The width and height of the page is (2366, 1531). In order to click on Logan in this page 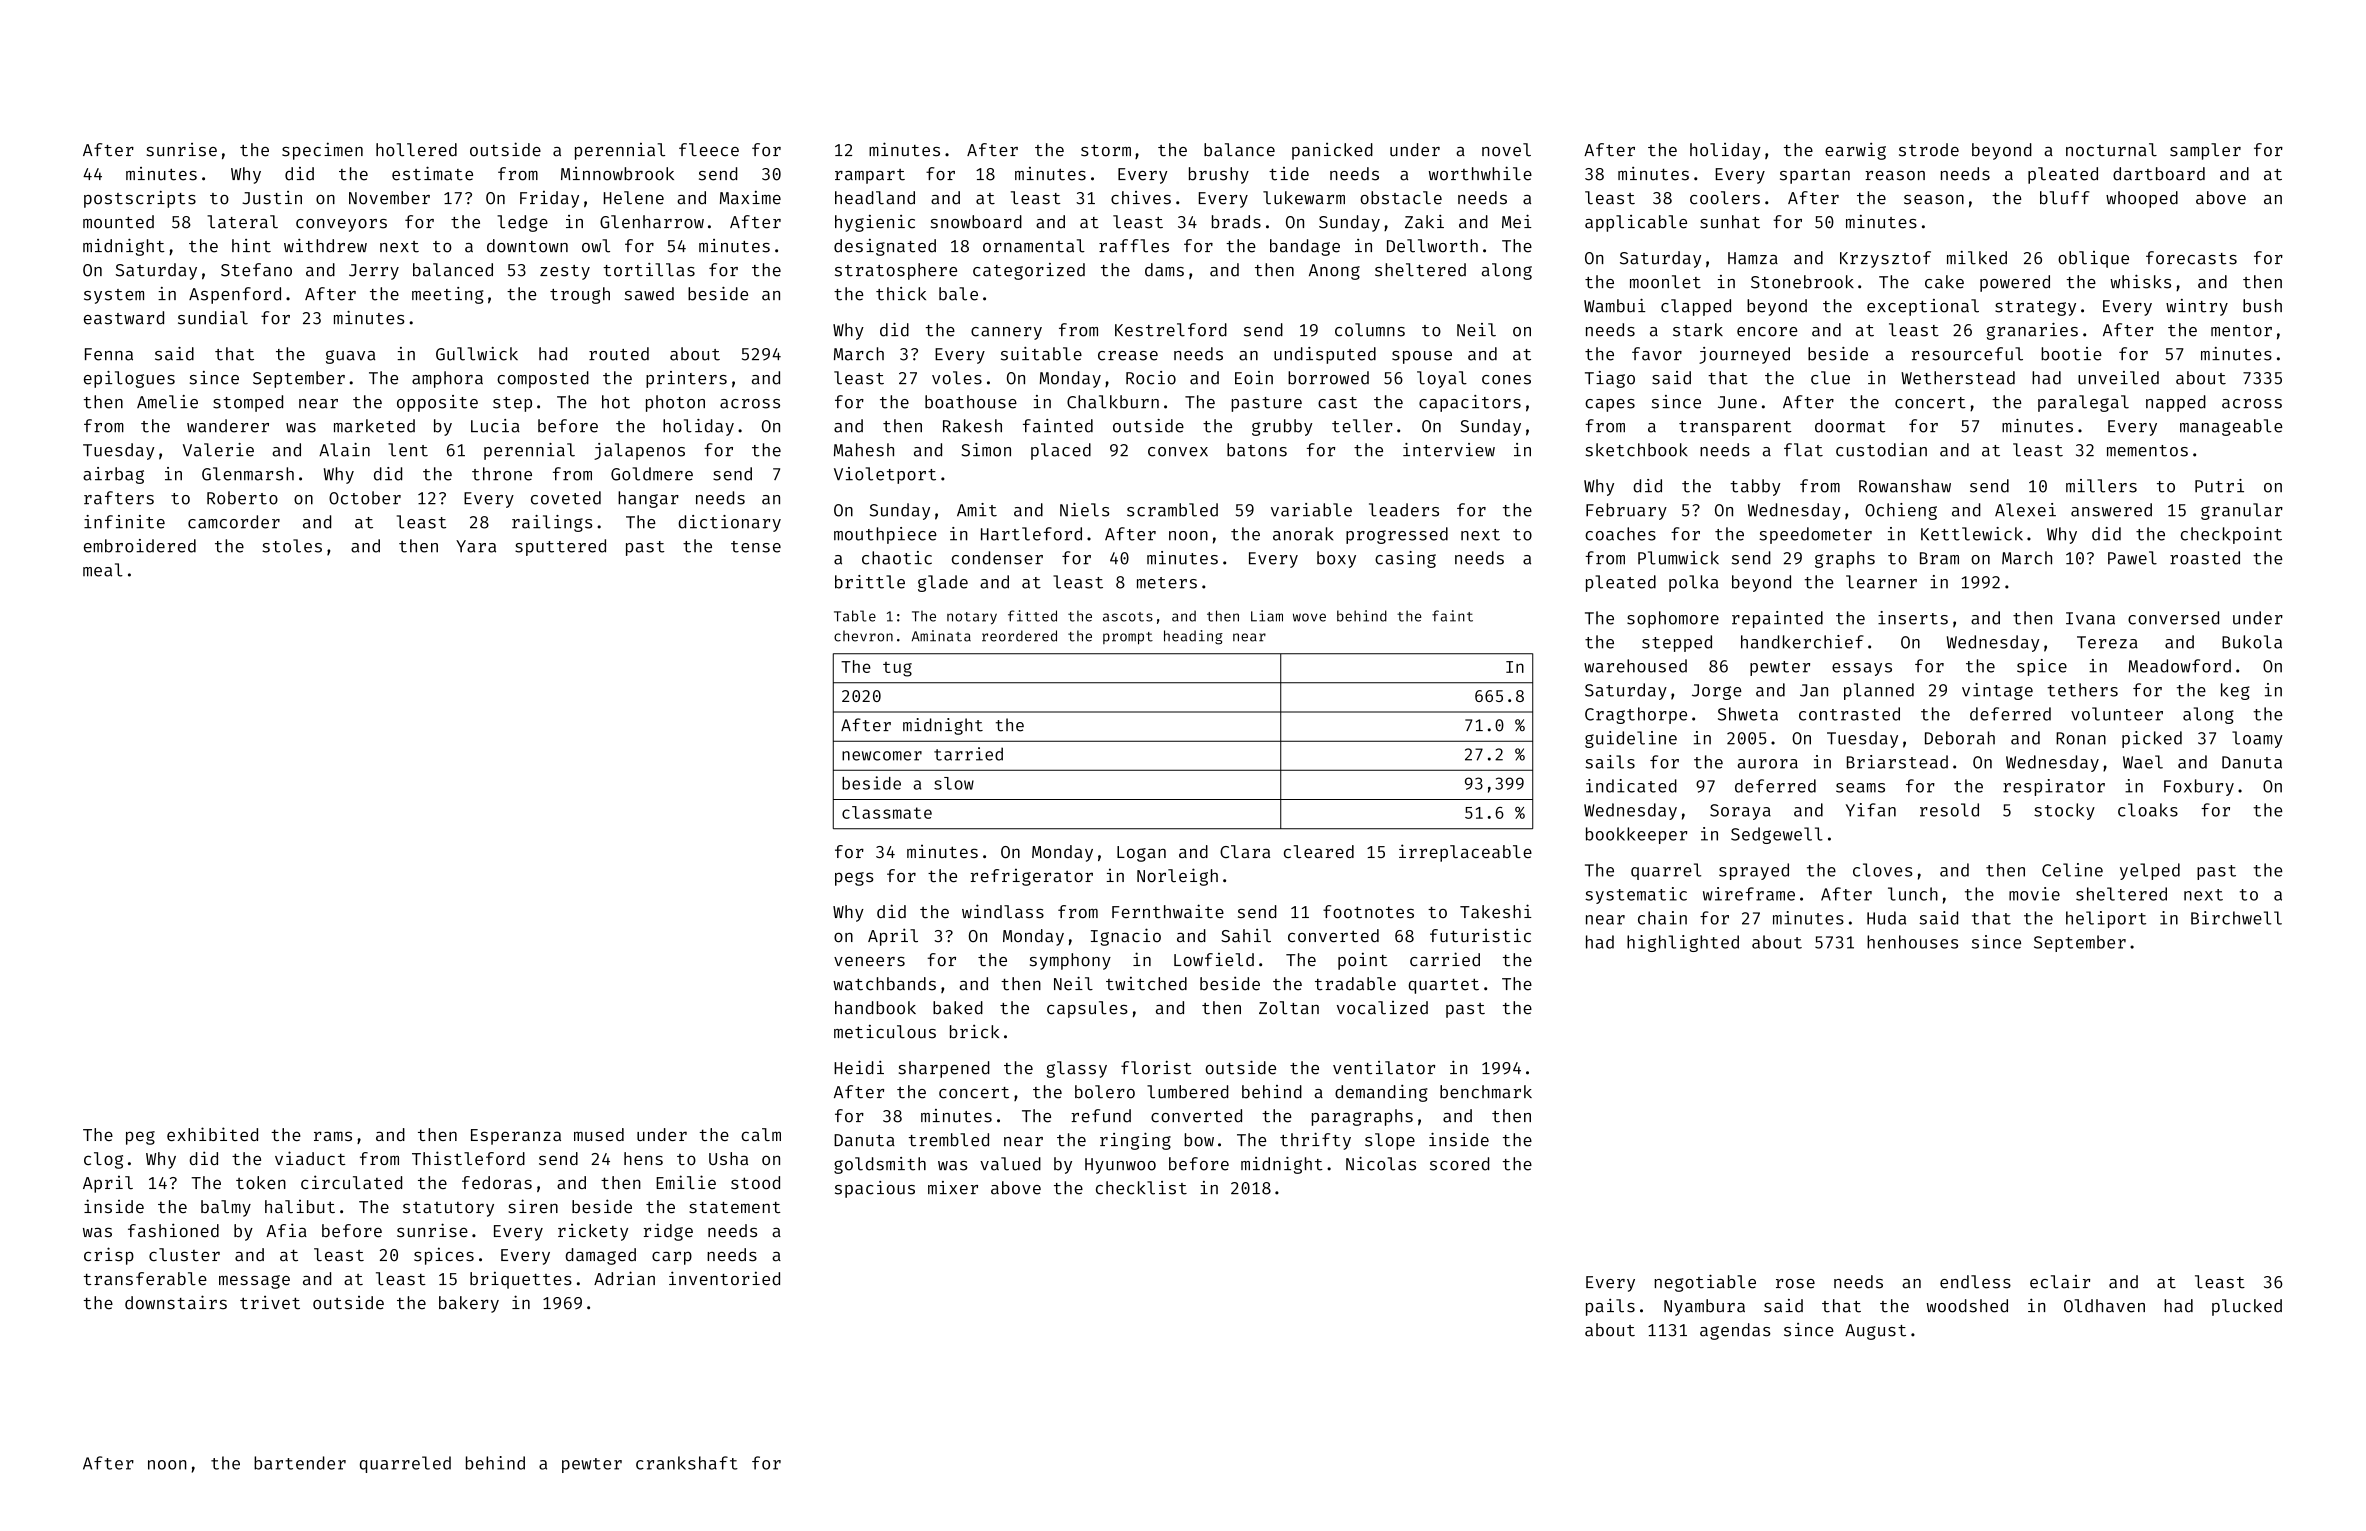, I will do `click(1141, 854)`.
